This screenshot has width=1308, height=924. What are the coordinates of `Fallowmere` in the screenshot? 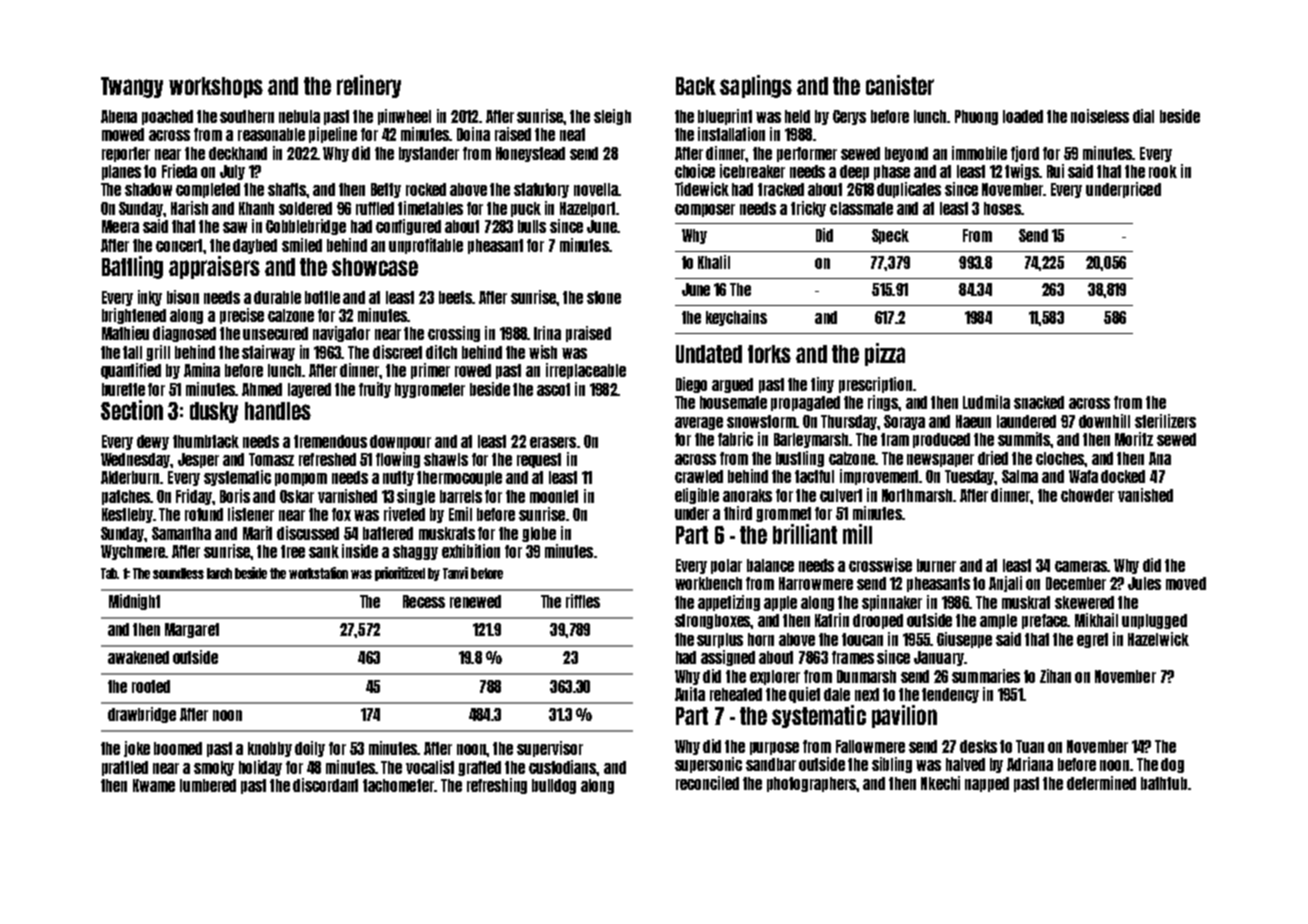 It's located at (870, 746).
